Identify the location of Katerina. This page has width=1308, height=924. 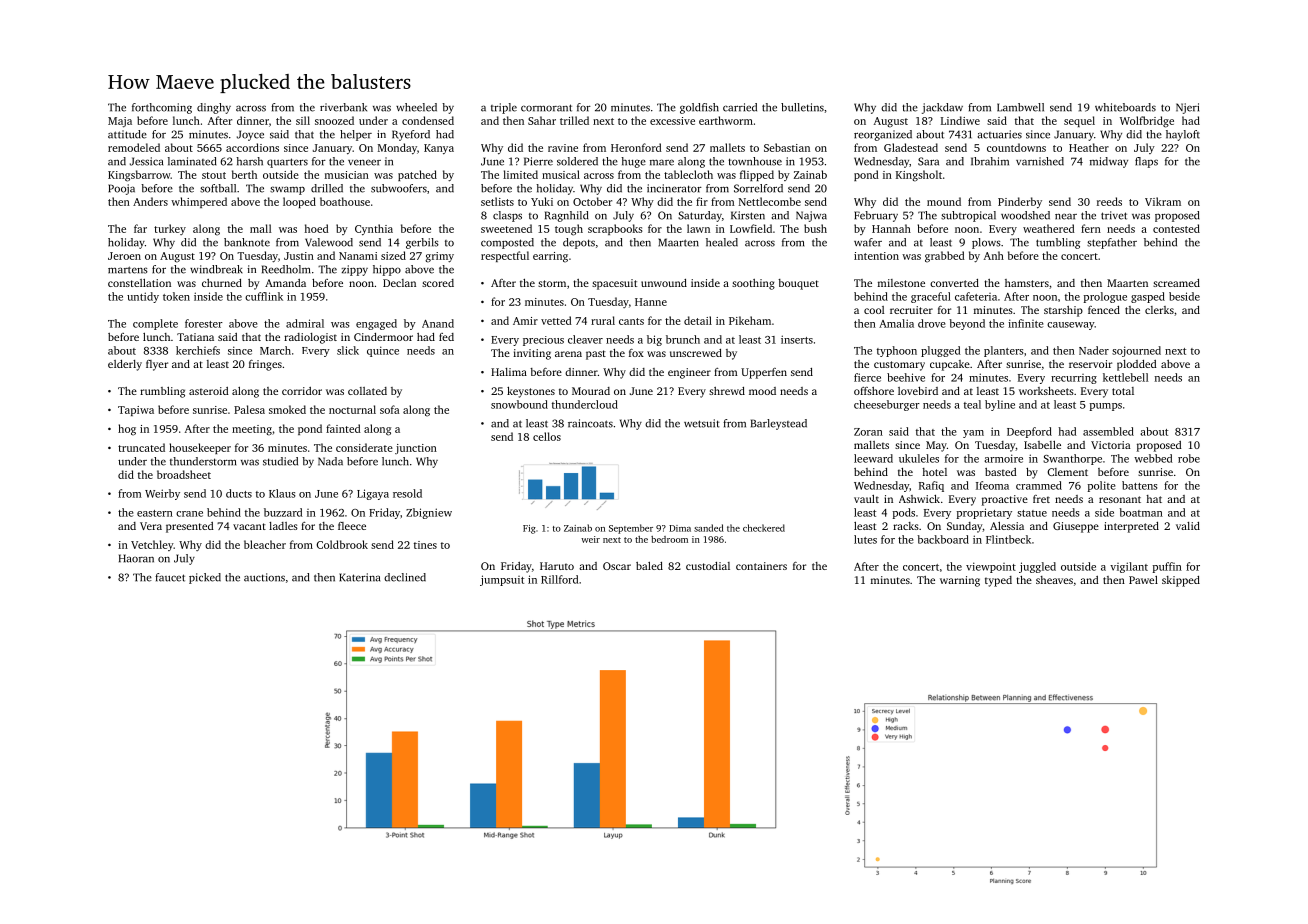
(359, 577).
